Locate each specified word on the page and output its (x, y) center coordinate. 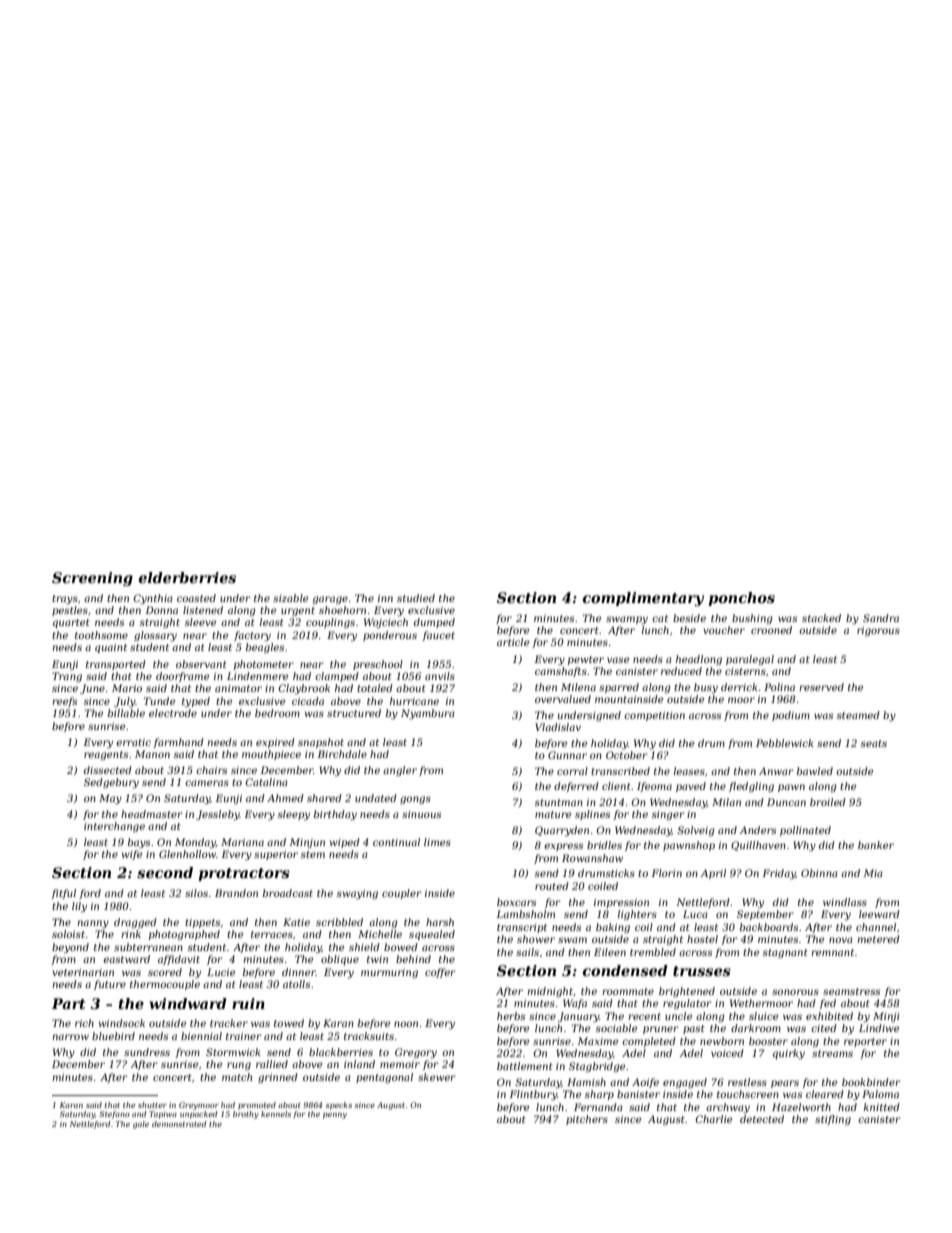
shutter (152, 1105)
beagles (265, 648)
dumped (434, 623)
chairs (211, 770)
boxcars (516, 902)
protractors (244, 874)
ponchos (741, 599)
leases (689, 771)
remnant (832, 952)
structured (354, 713)
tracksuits (369, 1036)
